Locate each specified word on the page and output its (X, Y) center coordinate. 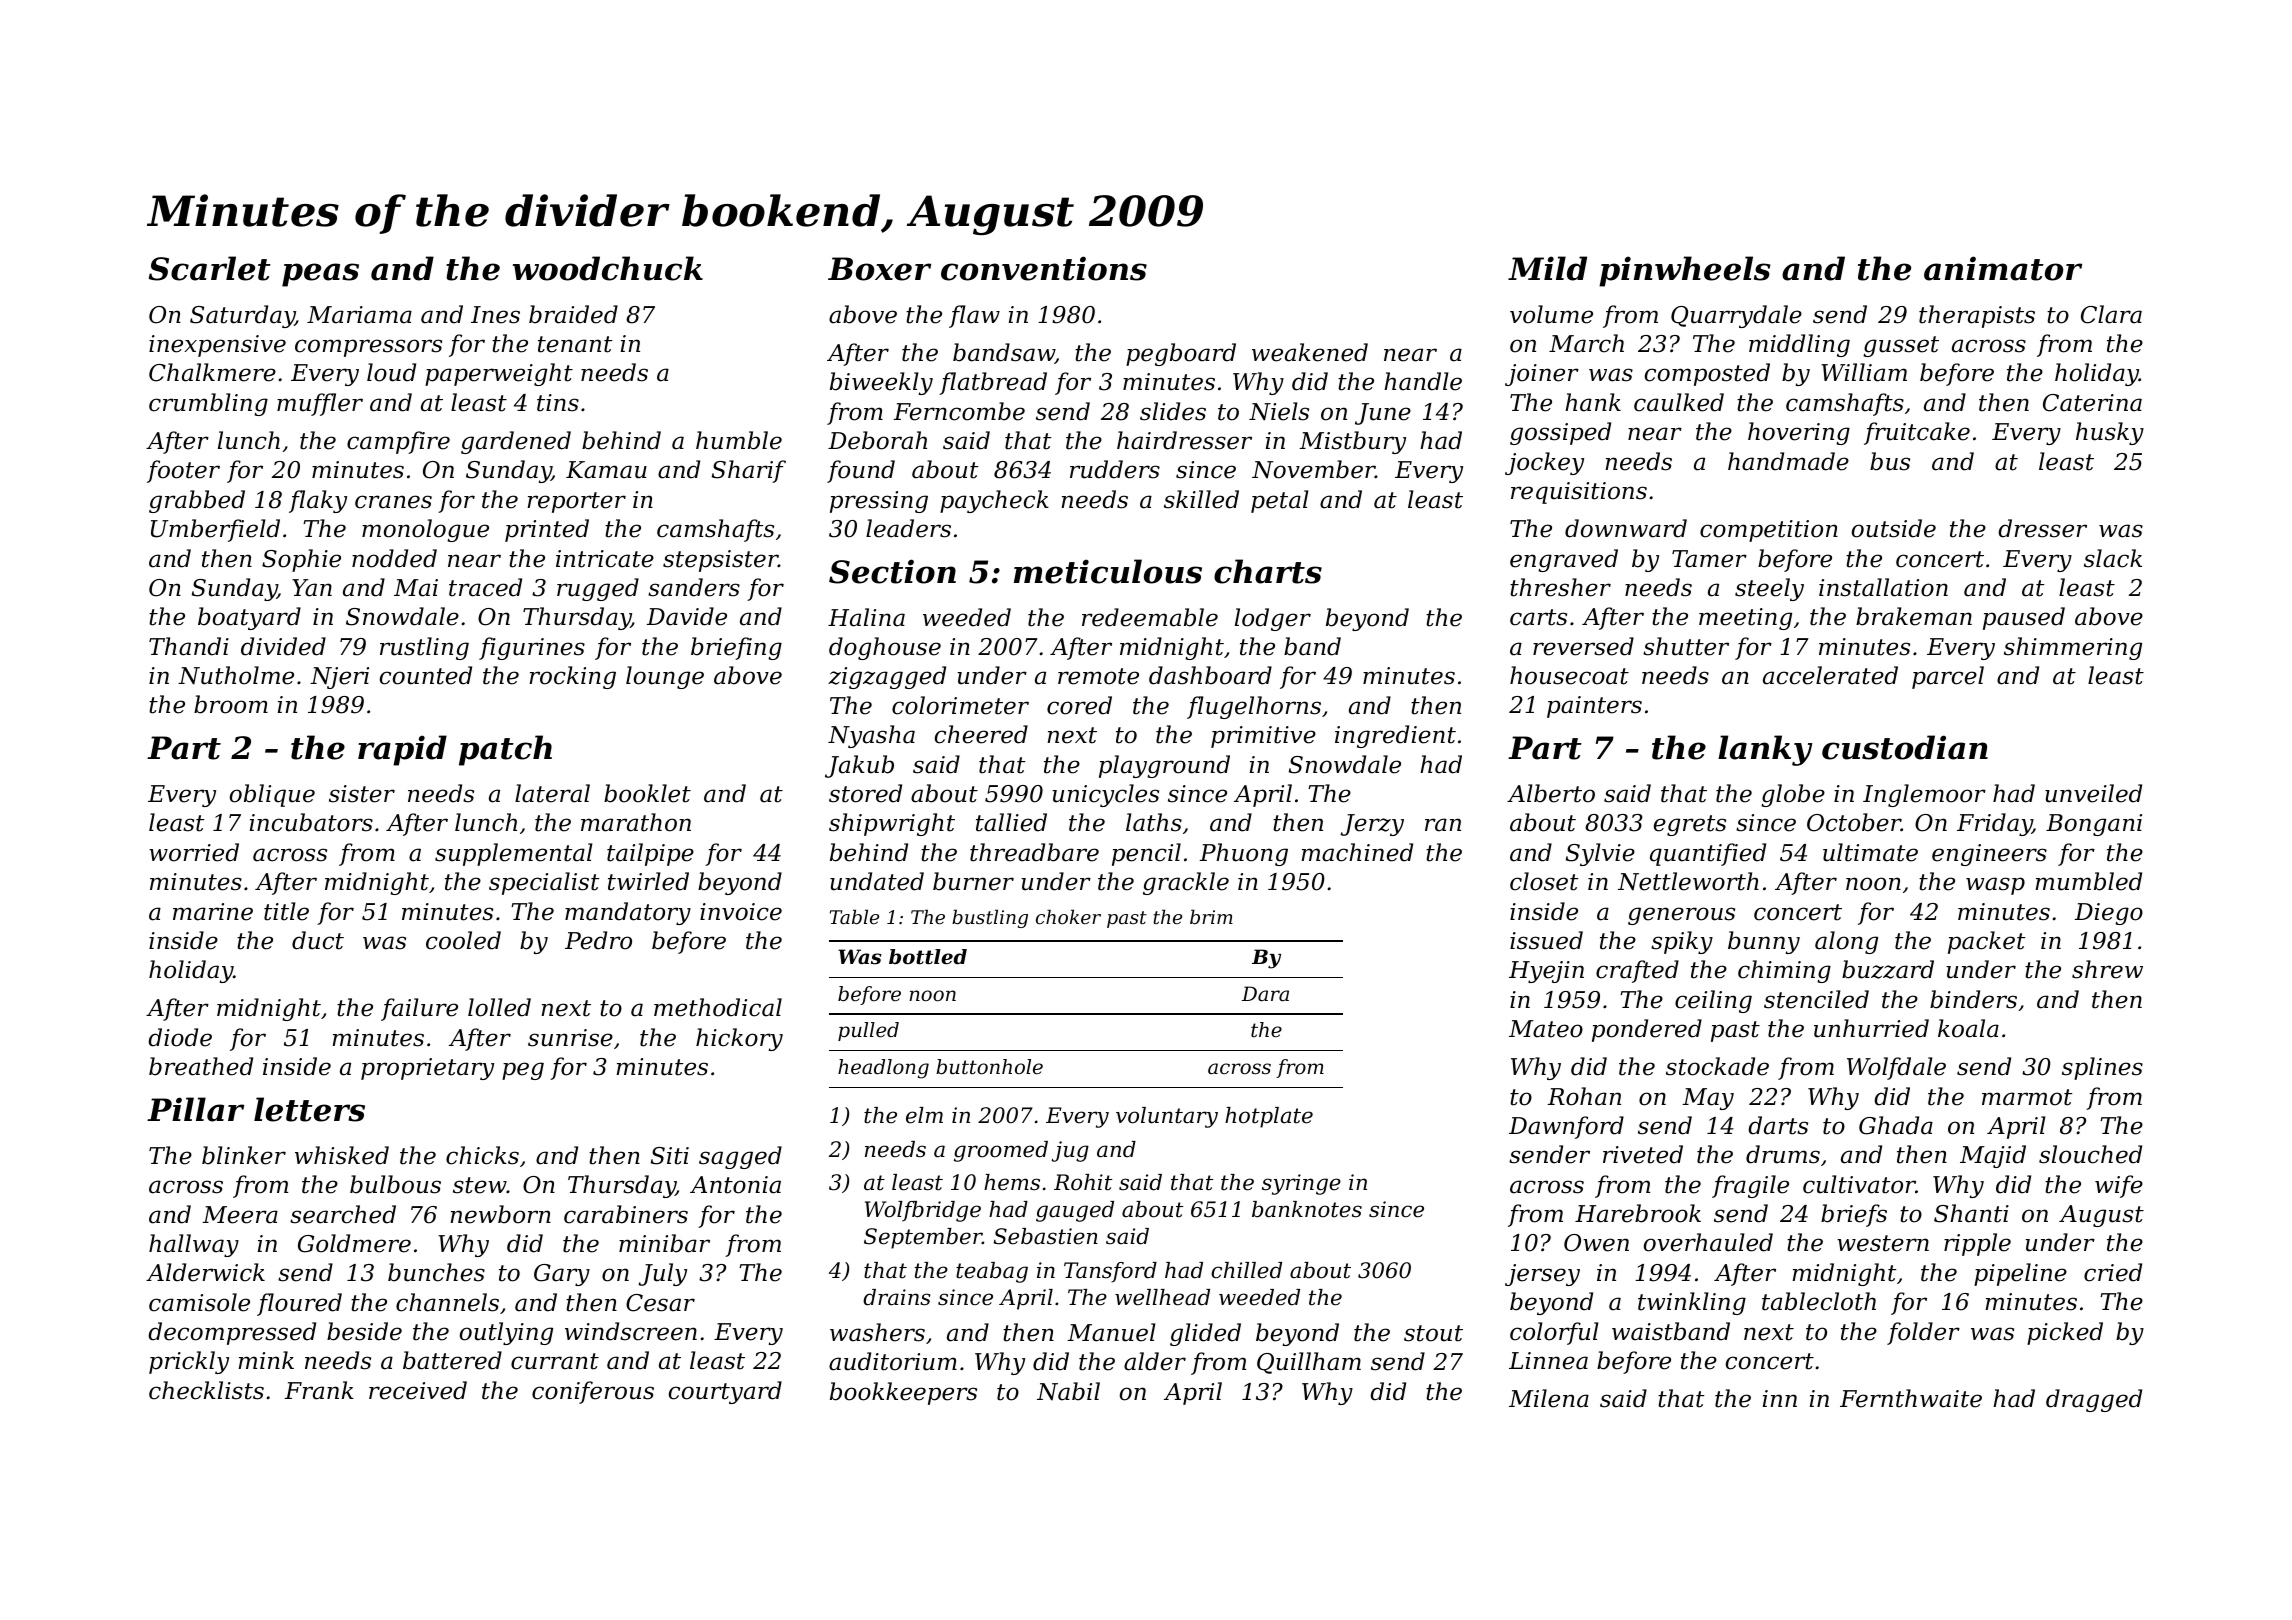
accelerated (1830, 675)
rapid (402, 750)
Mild (1547, 268)
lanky (1765, 750)
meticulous (1108, 571)
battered (452, 1360)
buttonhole (989, 1067)
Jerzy (1372, 825)
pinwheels (1685, 271)
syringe (1301, 1184)
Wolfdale (1896, 1068)
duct (318, 940)
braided (573, 314)
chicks (482, 1155)
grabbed (197, 501)
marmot (2027, 1097)
